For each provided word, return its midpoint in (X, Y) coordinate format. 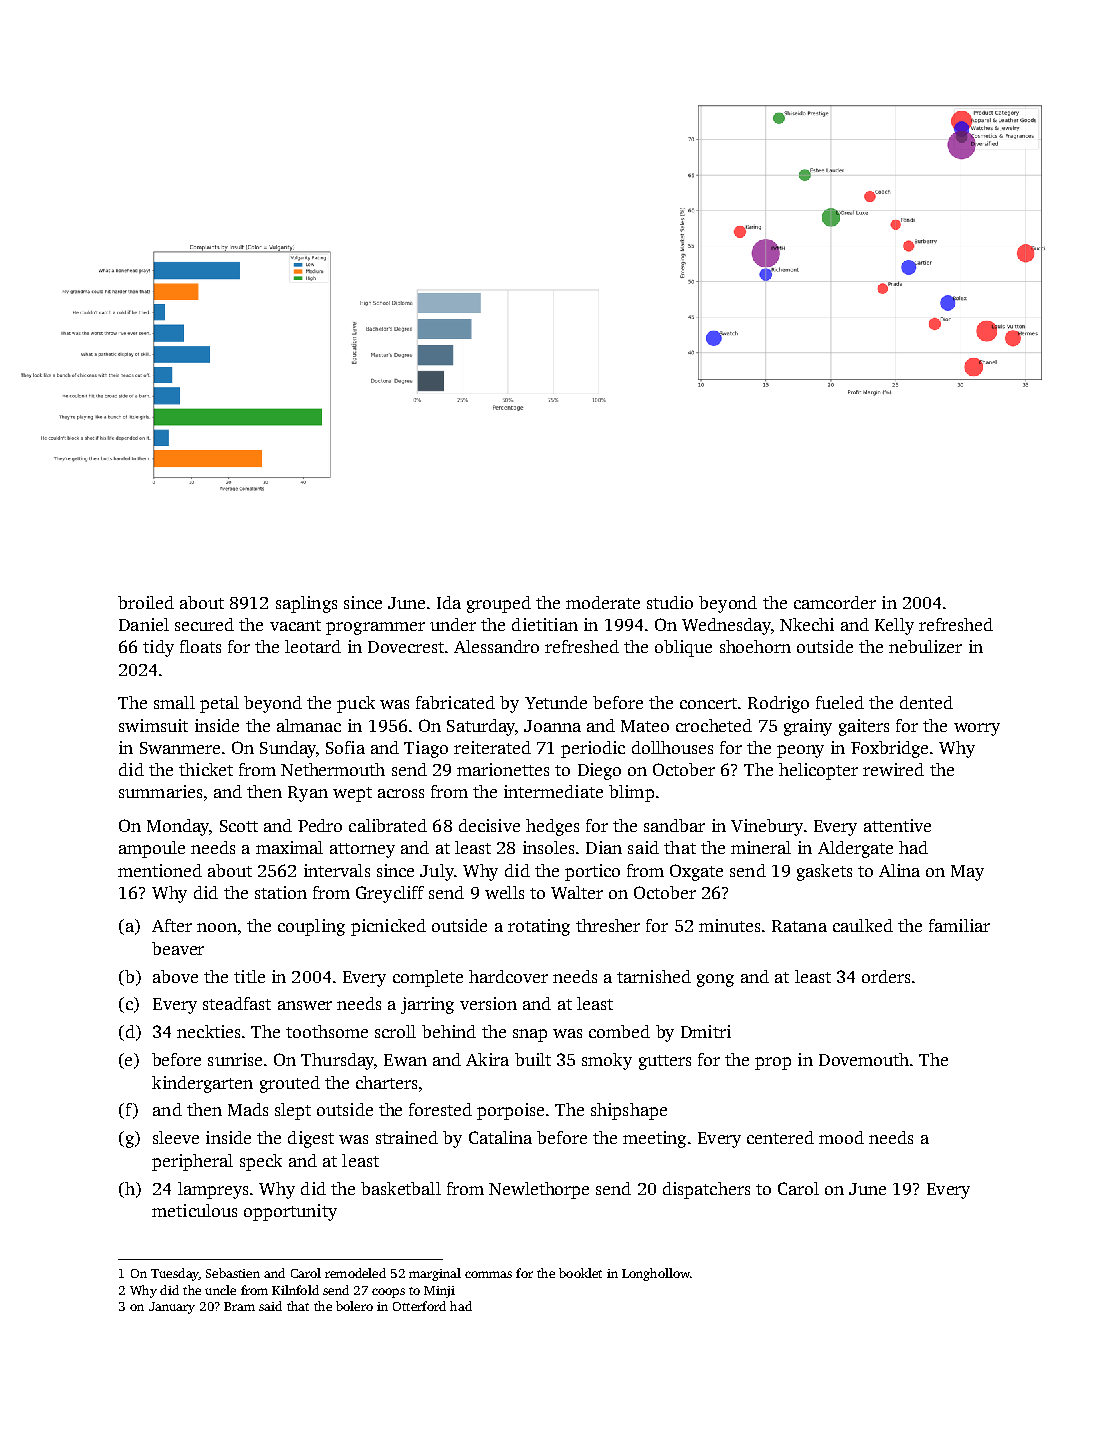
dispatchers (706, 1190)
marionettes (503, 769)
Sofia (345, 747)
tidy (158, 648)
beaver (178, 948)
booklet (580, 1273)
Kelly (894, 626)
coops (388, 1293)
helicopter (818, 771)
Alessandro (496, 646)
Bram (239, 1306)
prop (773, 1063)
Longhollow (656, 1274)
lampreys (213, 1190)
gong (715, 980)
